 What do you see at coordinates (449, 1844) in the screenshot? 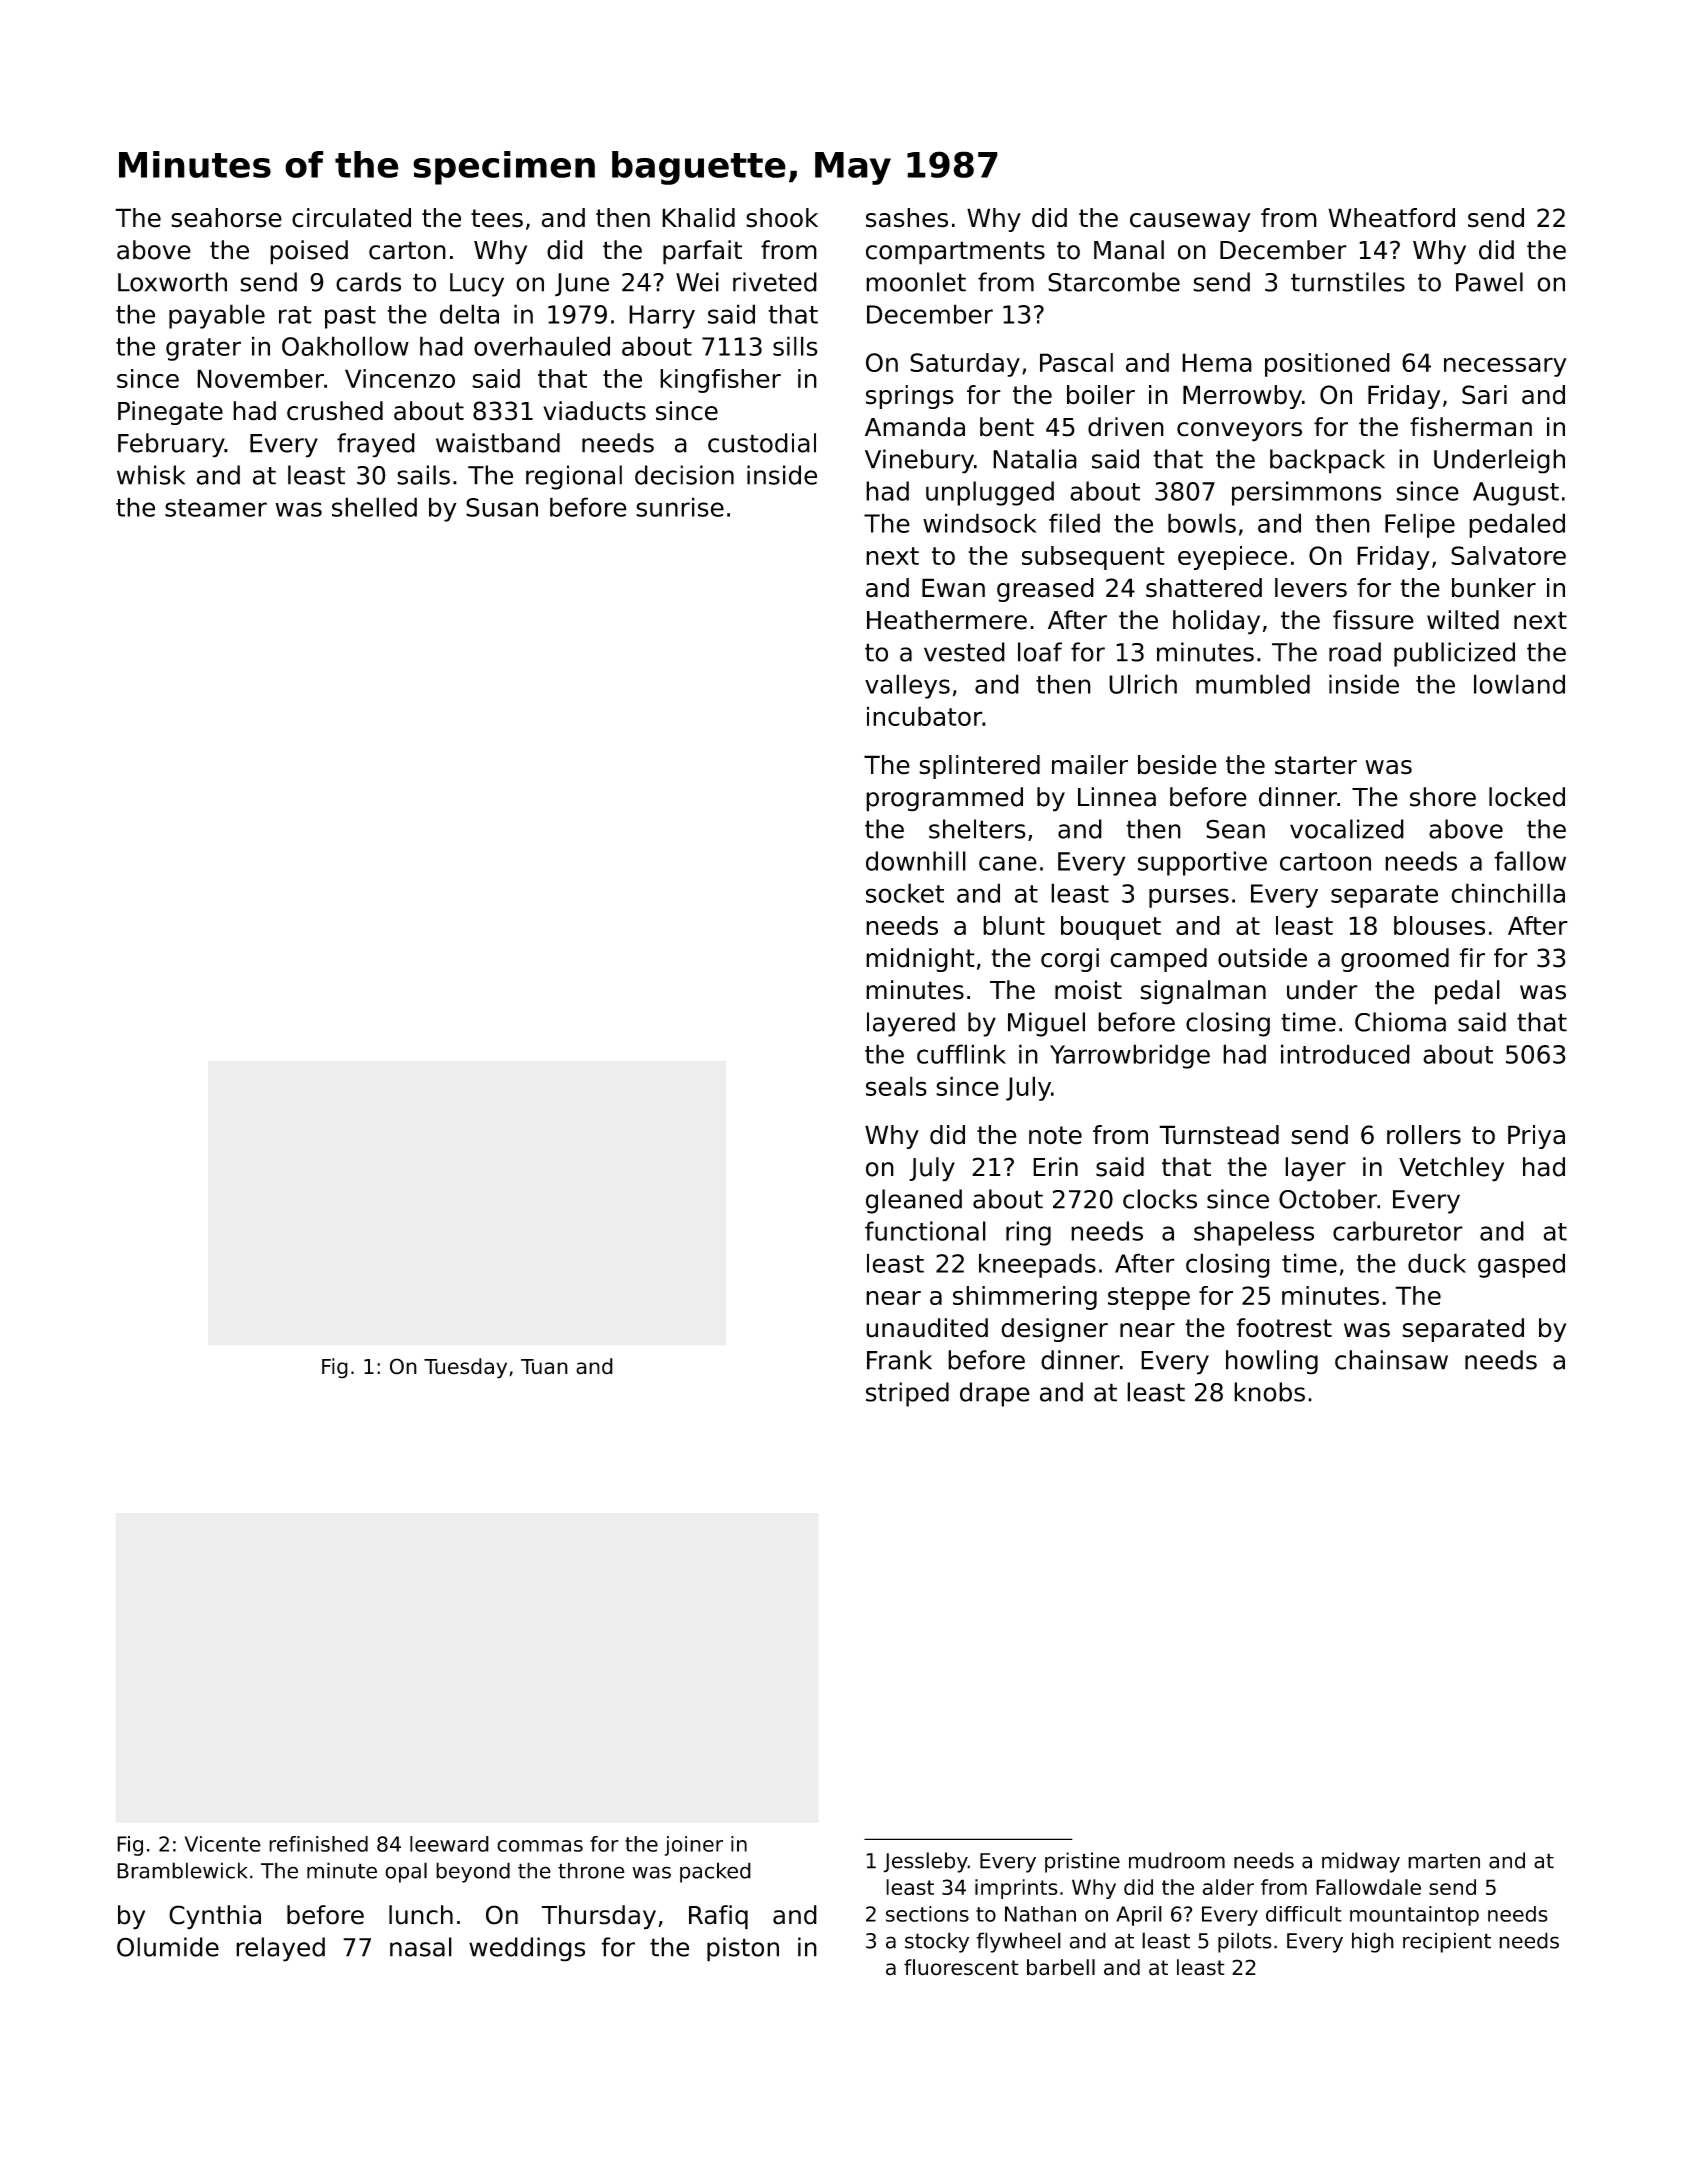
I see `leeward` at bounding box center [449, 1844].
